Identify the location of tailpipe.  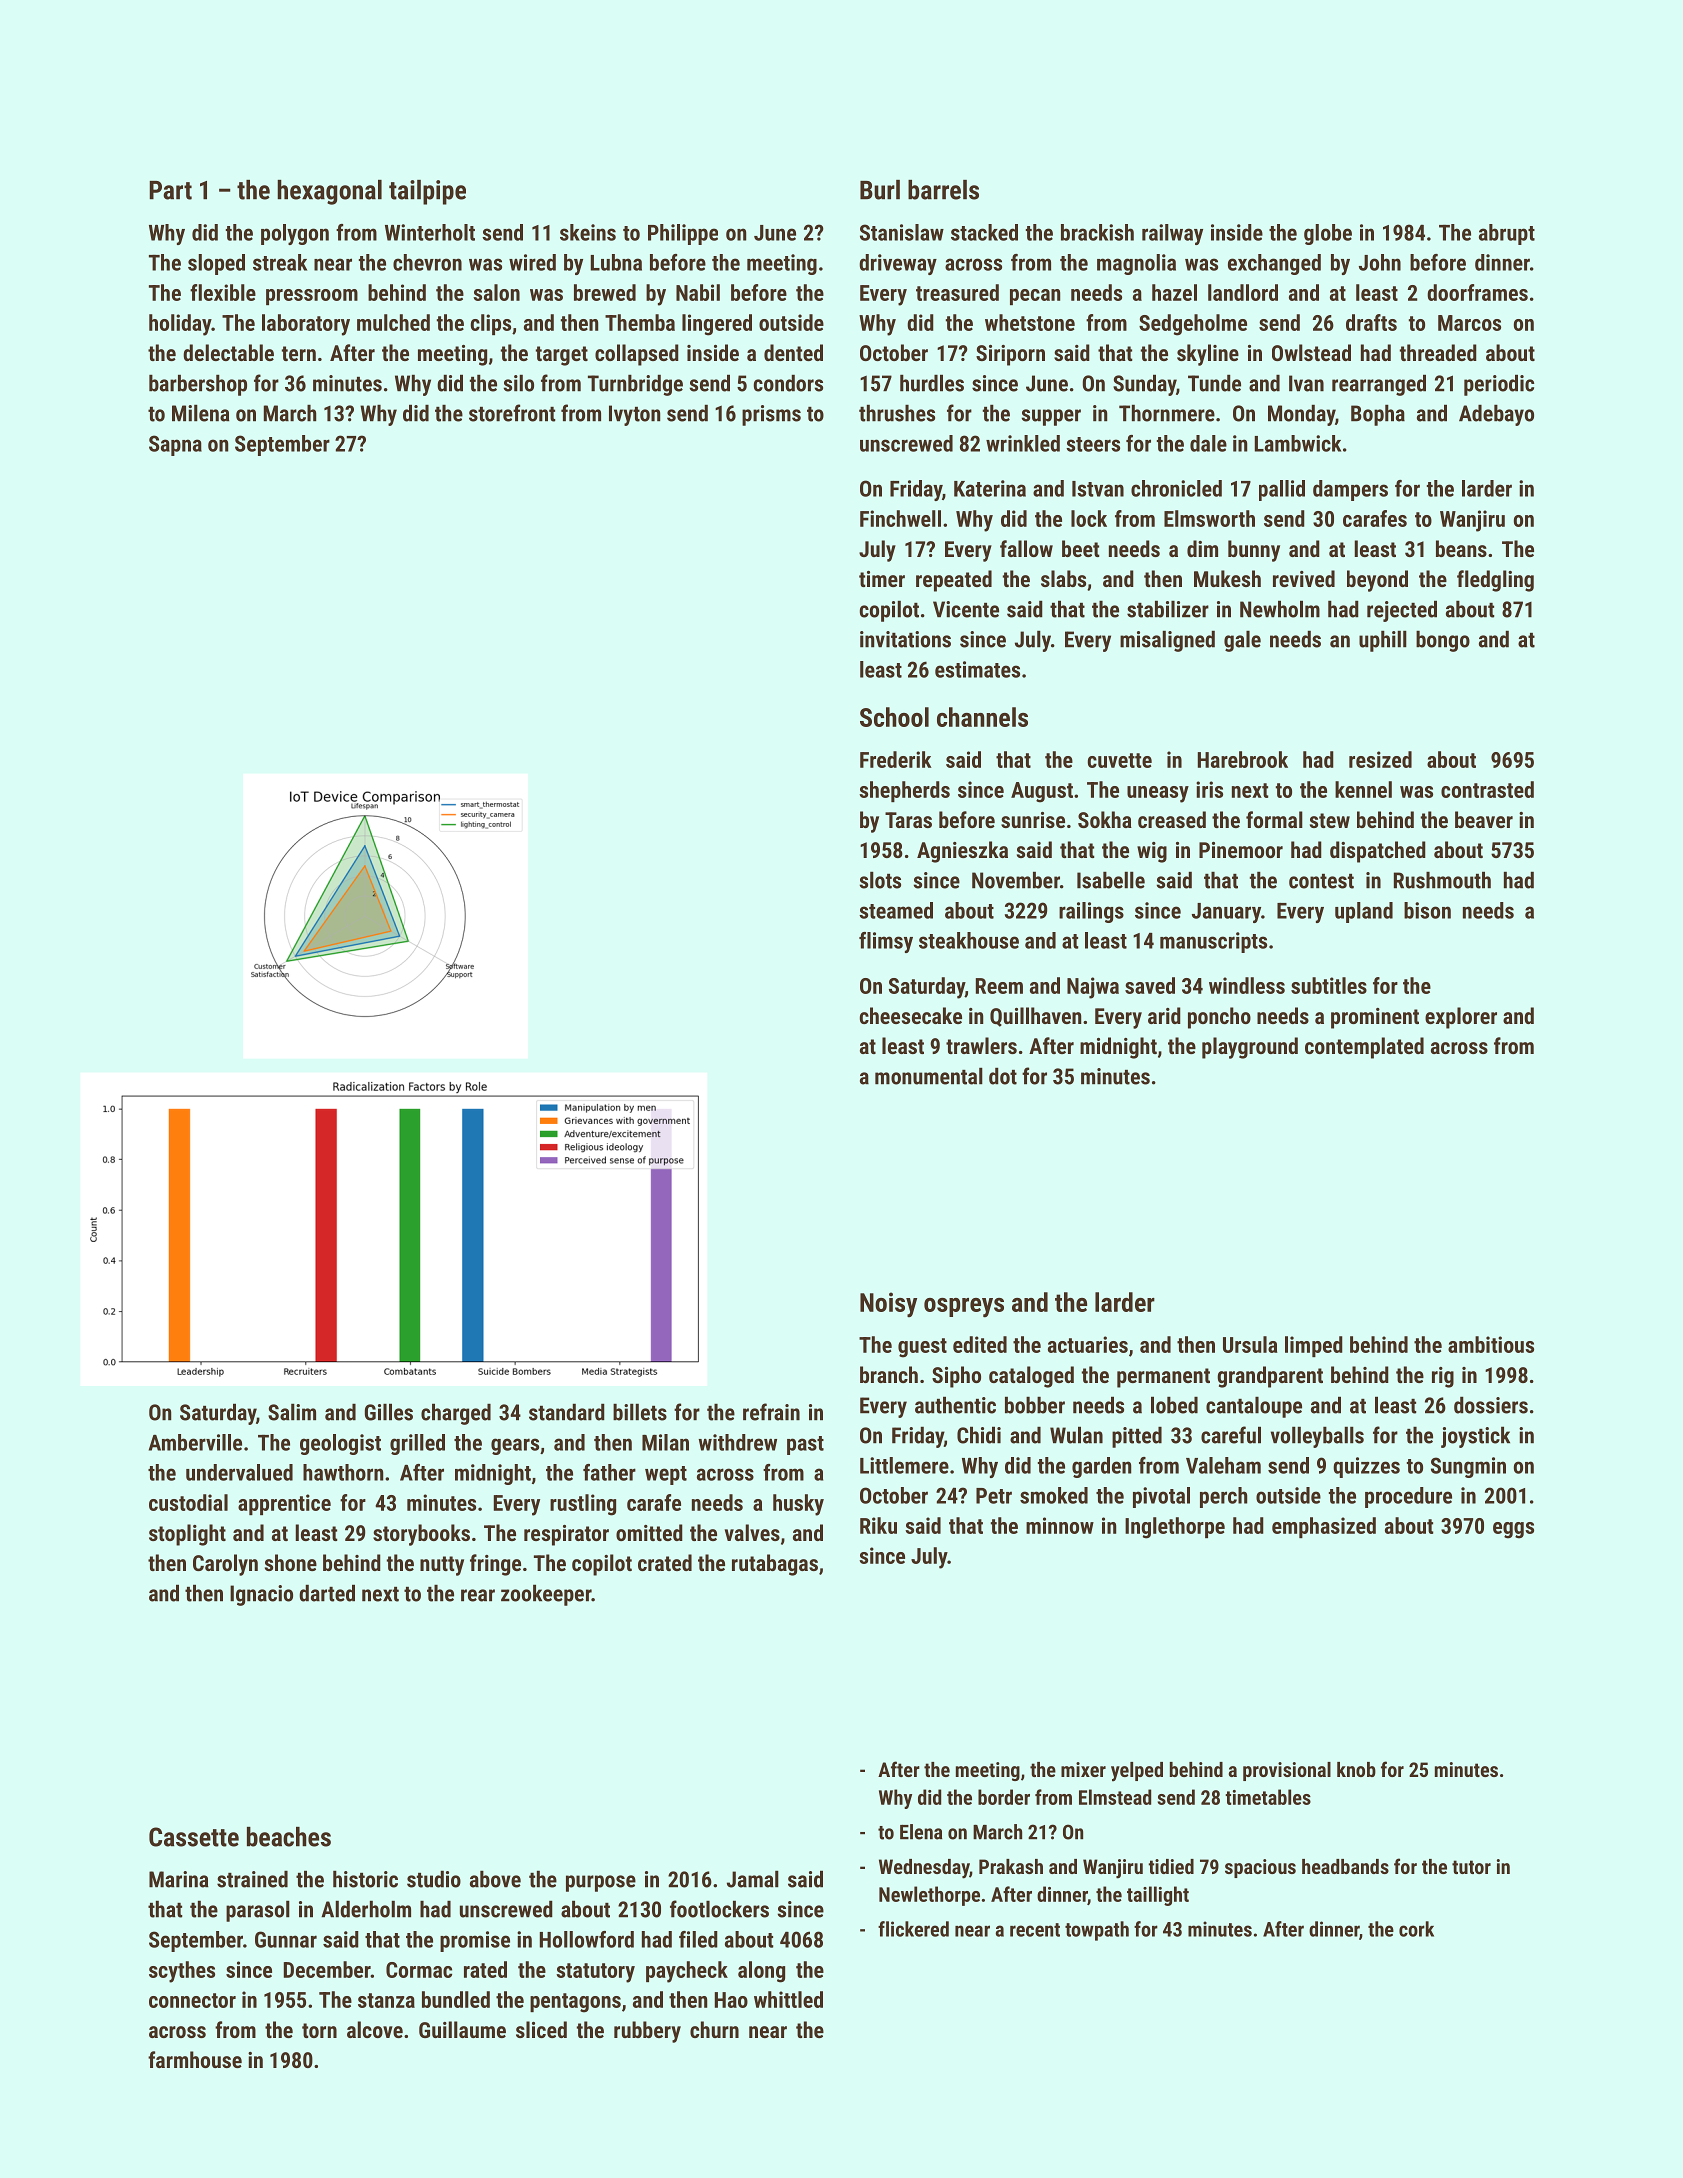
(427, 192).
